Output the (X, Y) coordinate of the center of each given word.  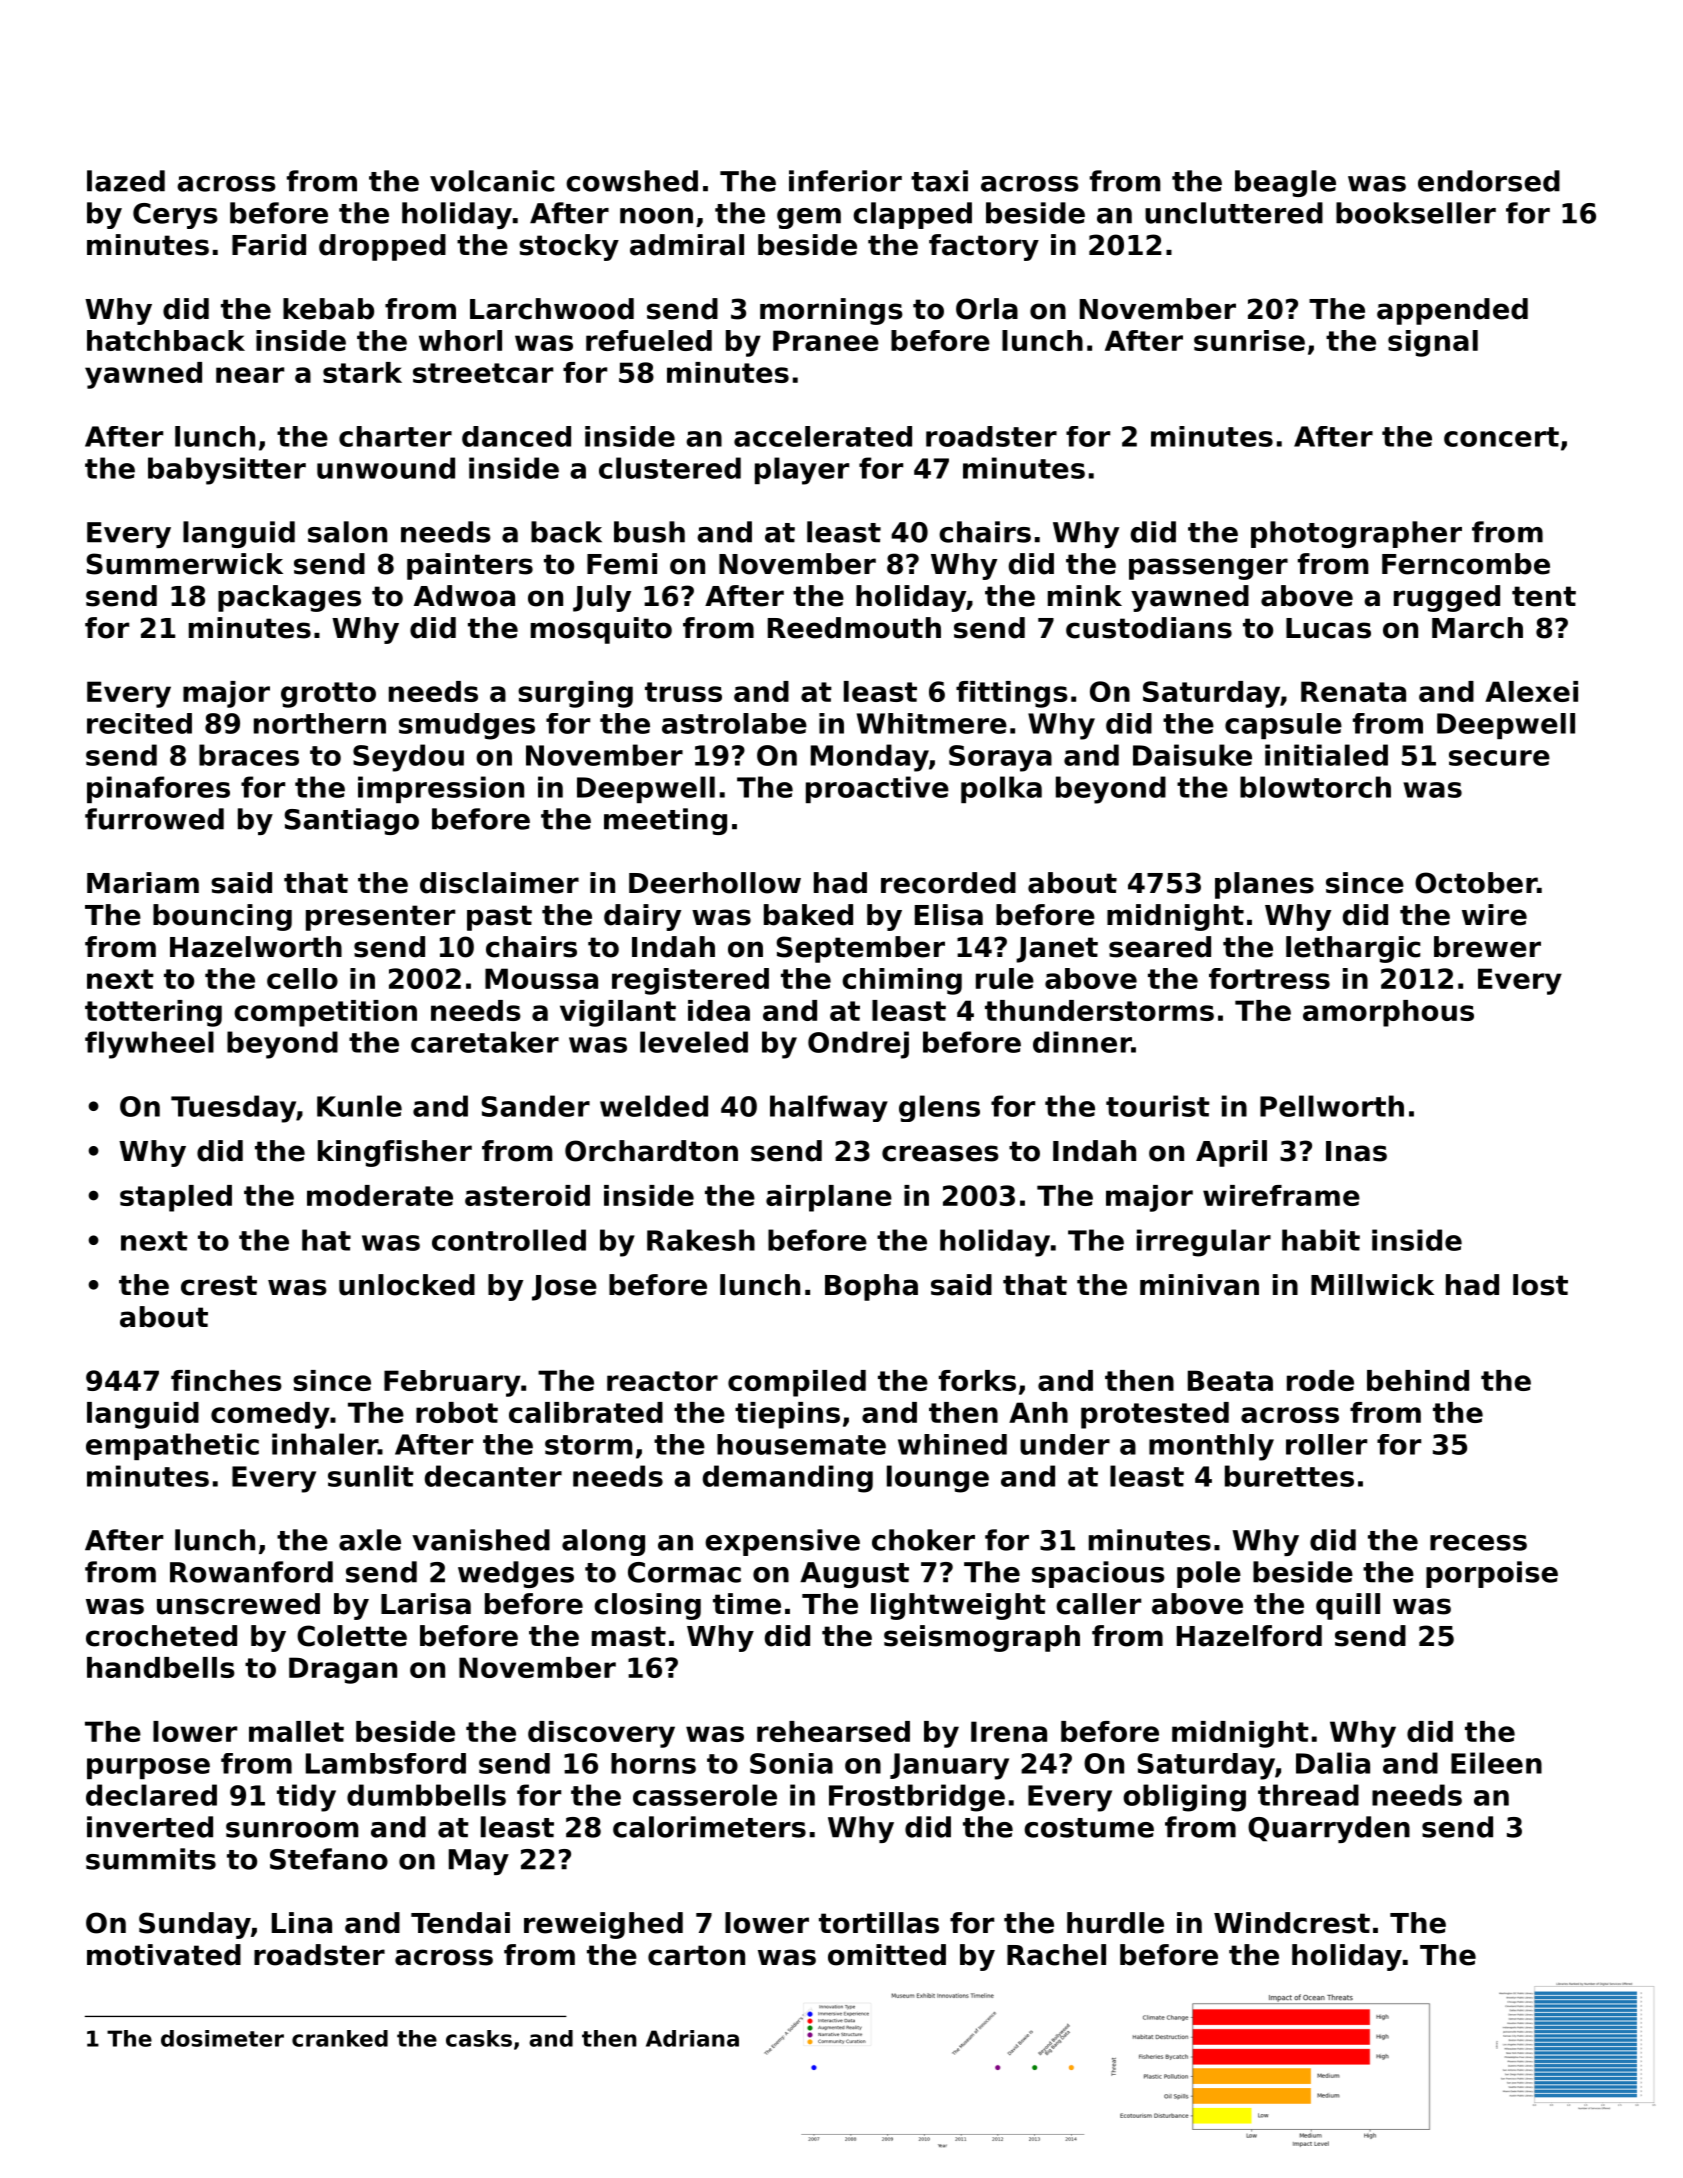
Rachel (1056, 1955)
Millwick (1372, 1285)
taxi (939, 181)
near (250, 375)
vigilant (618, 1013)
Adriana (692, 2038)
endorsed (1489, 181)
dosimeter (222, 2038)
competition (325, 1013)
